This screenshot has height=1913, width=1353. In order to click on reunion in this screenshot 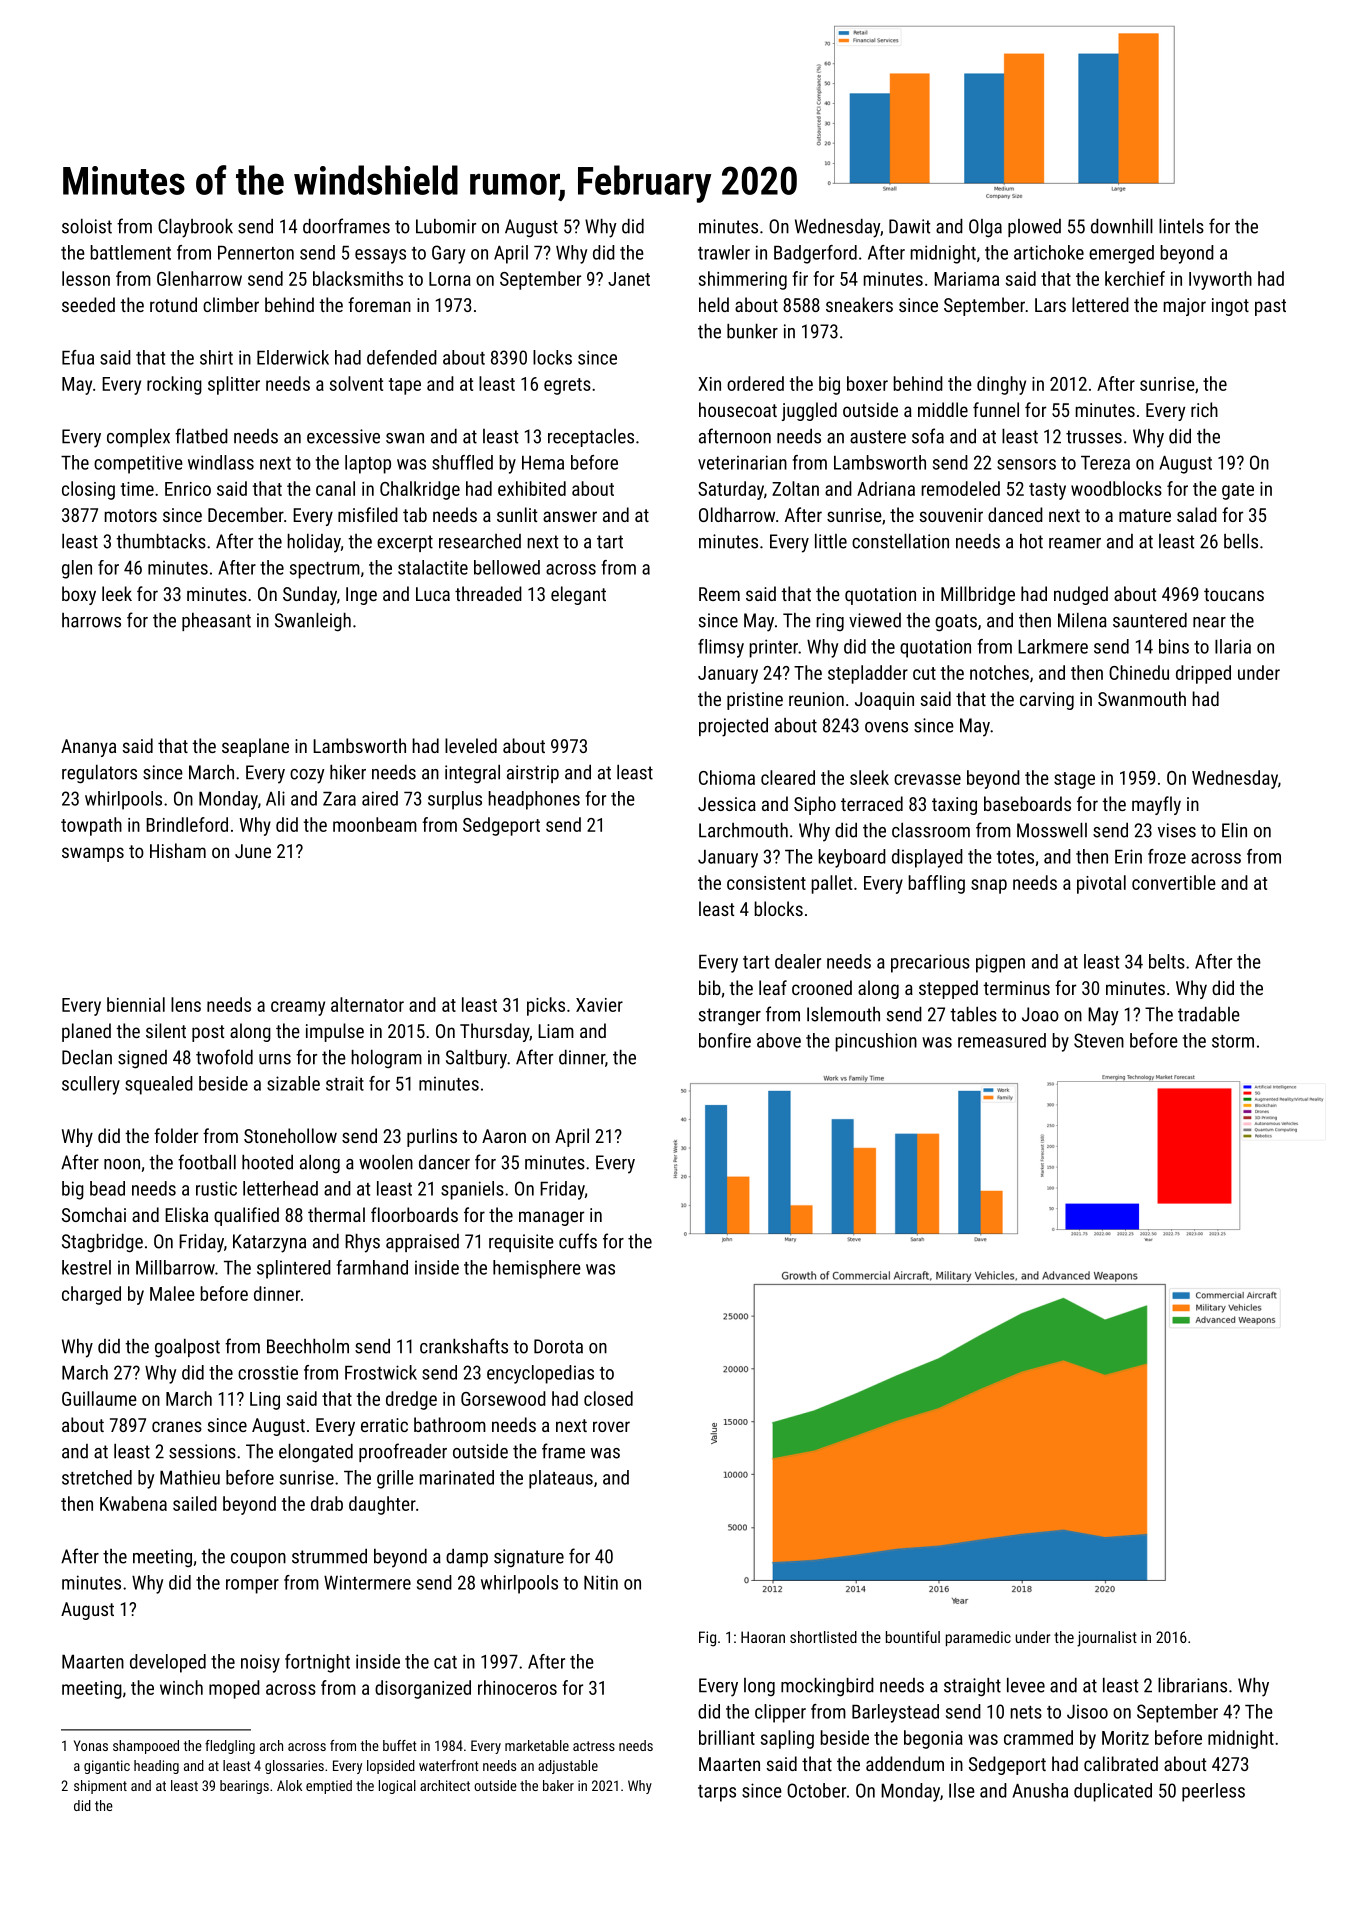, I will do `click(816, 699)`.
